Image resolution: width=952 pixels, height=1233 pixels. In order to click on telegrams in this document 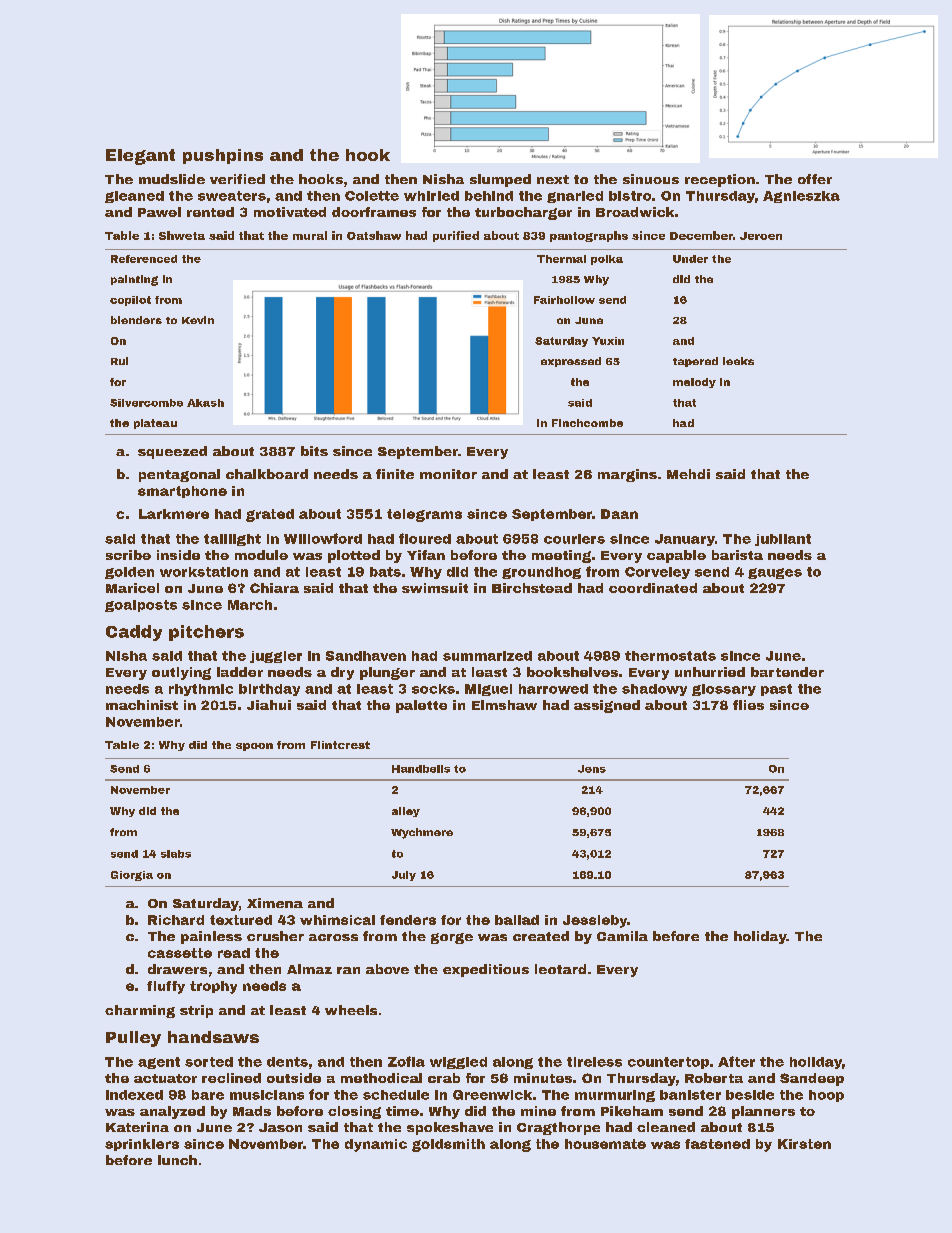, I will do `click(424, 515)`.
